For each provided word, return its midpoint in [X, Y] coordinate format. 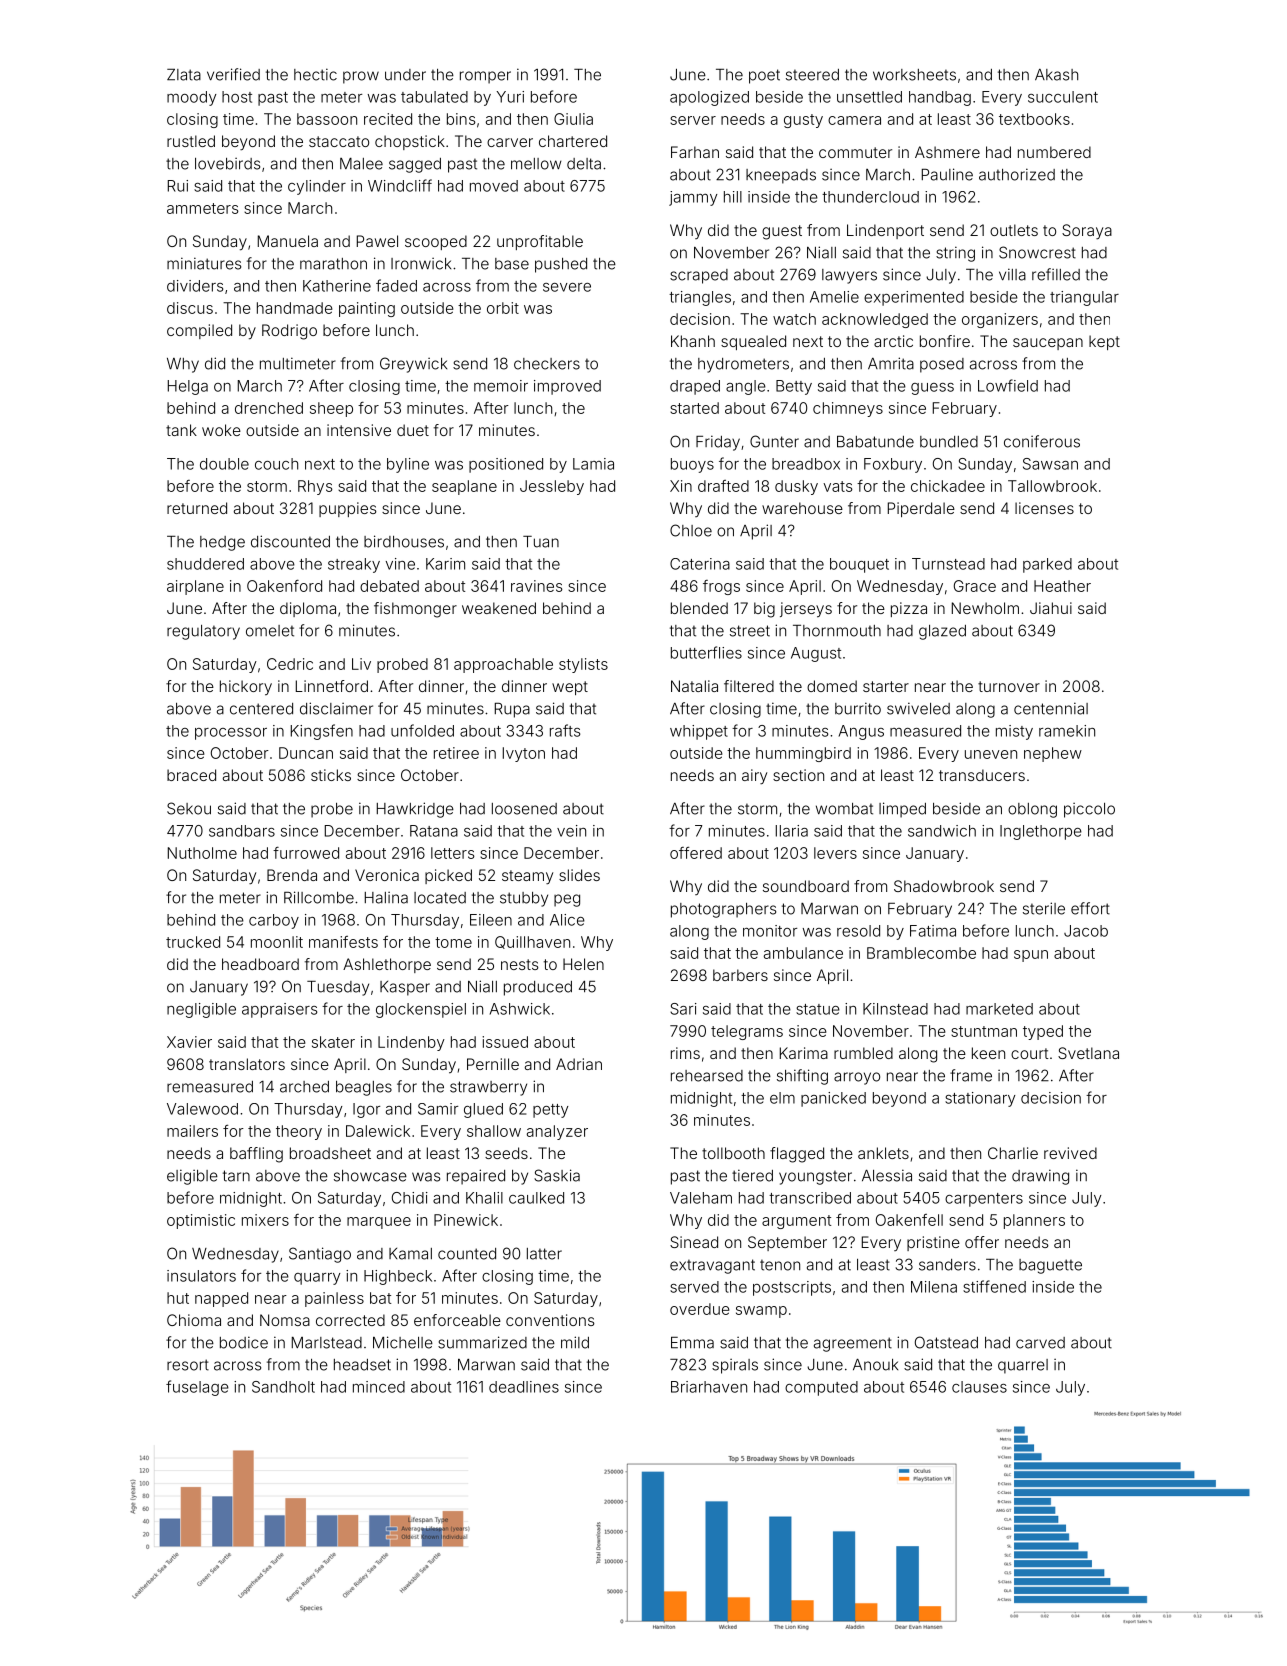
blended [699, 608]
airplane [195, 587]
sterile [1044, 908]
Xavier [189, 1042]
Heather [1062, 586]
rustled [191, 141]
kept [1104, 342]
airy [754, 777]
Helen [583, 964]
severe [567, 287]
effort [1090, 908]
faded [396, 285]
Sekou [189, 808]
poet [764, 76]
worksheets [914, 75]
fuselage [197, 1388]
